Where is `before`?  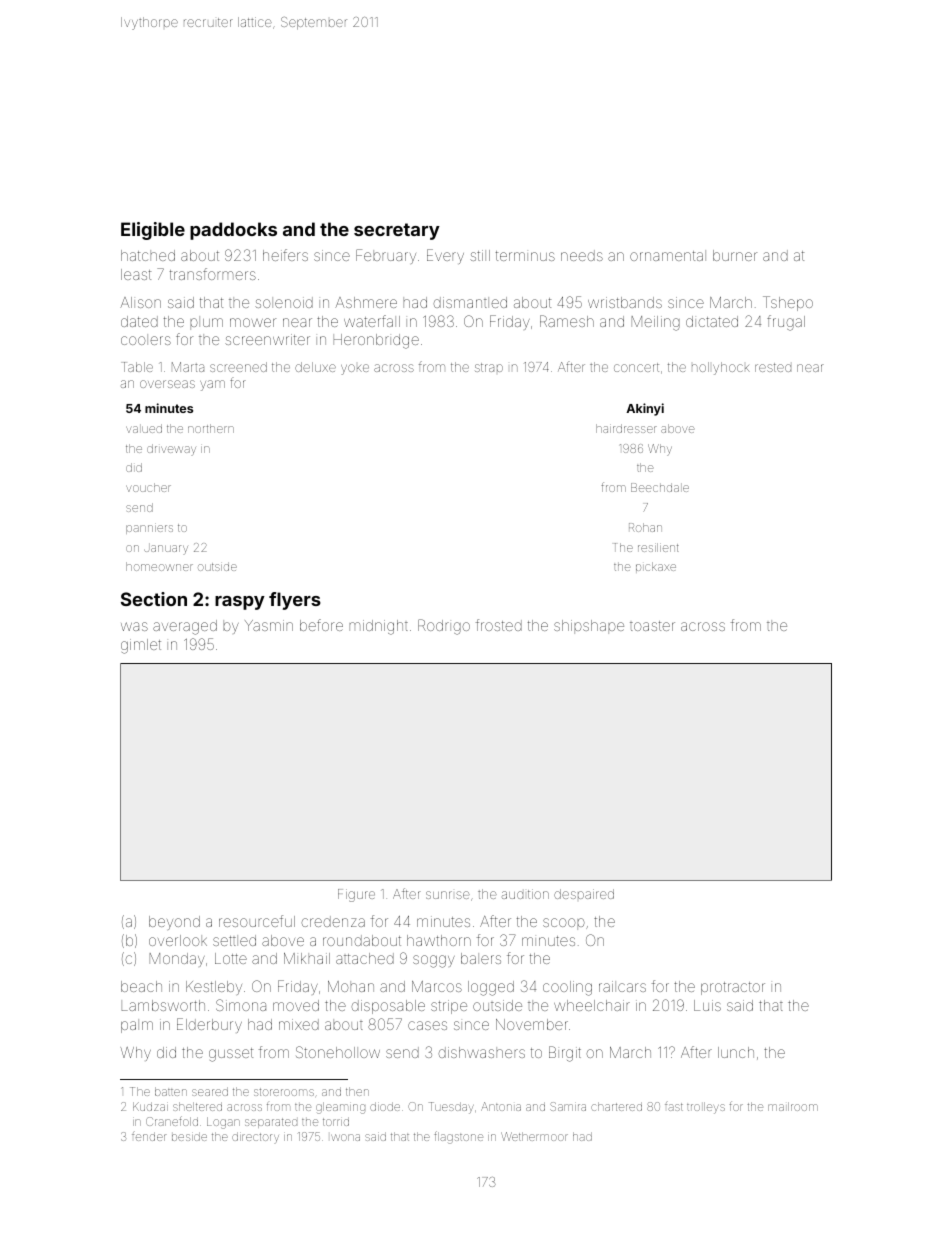 before is located at coordinates (321, 625).
